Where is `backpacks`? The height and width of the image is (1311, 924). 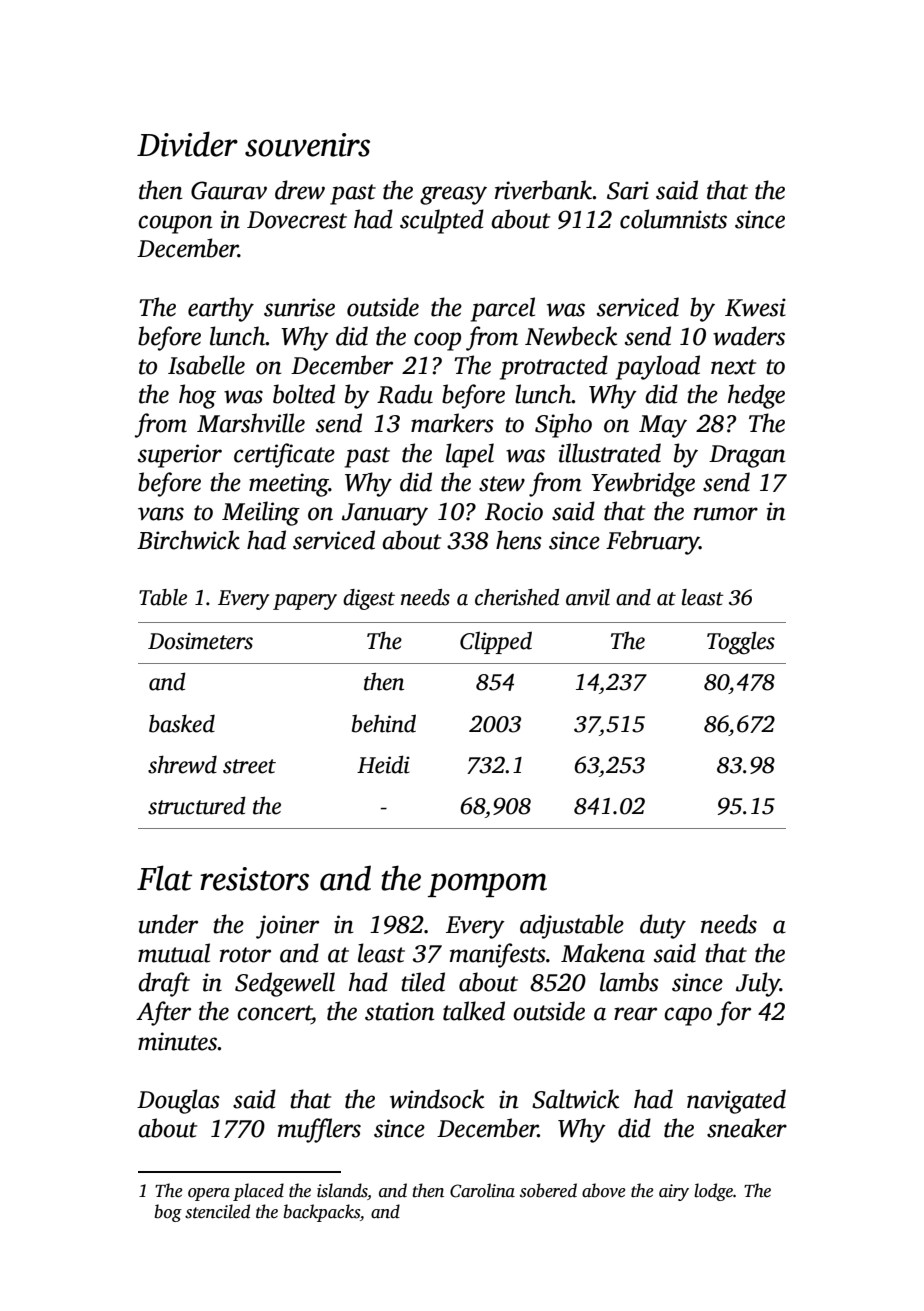
backpacks is located at coordinates (322, 1213).
